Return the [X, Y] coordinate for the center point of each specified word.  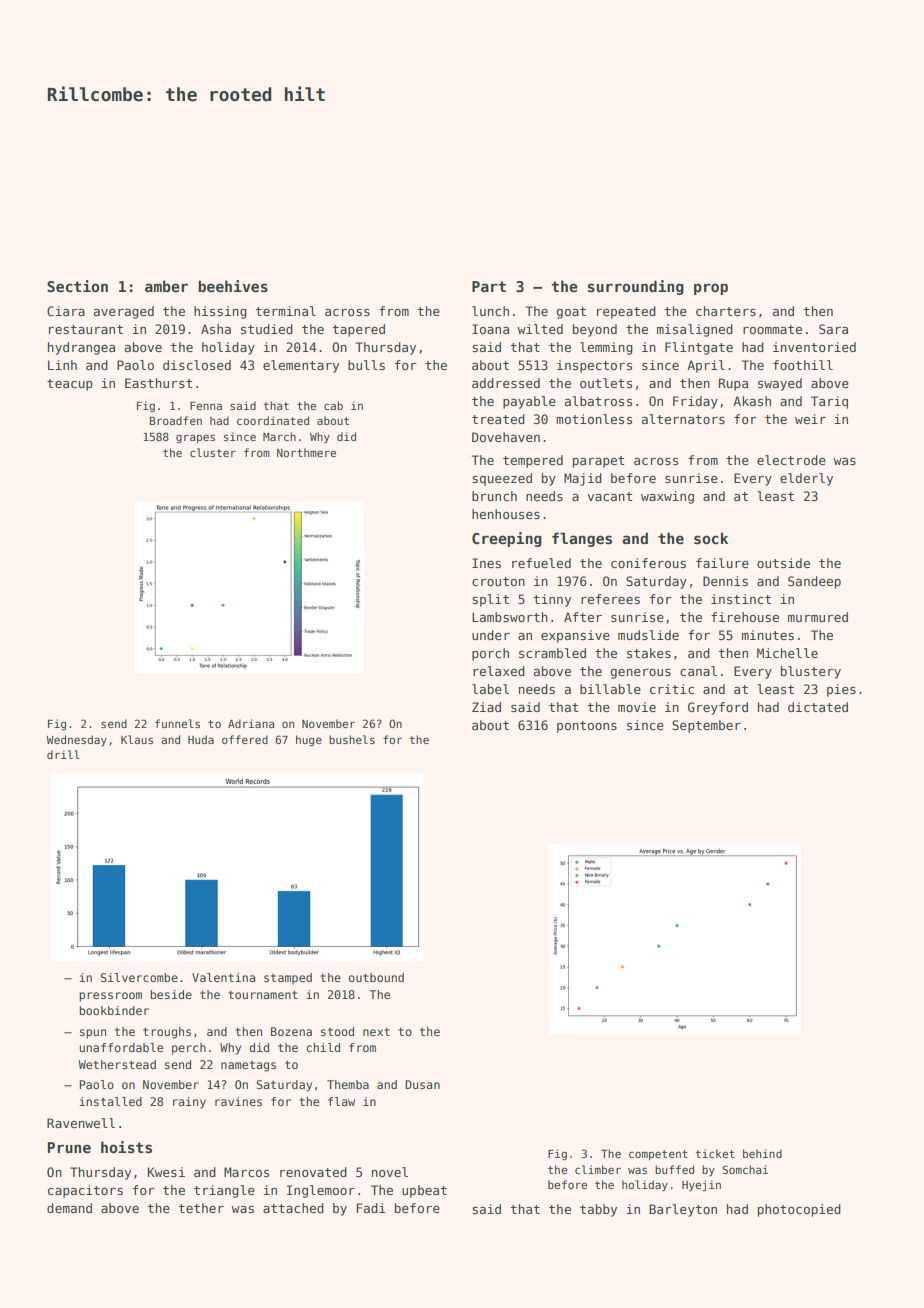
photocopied [799, 1210]
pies [841, 690]
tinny [552, 600]
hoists [126, 1147]
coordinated [273, 420]
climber [598, 1169]
